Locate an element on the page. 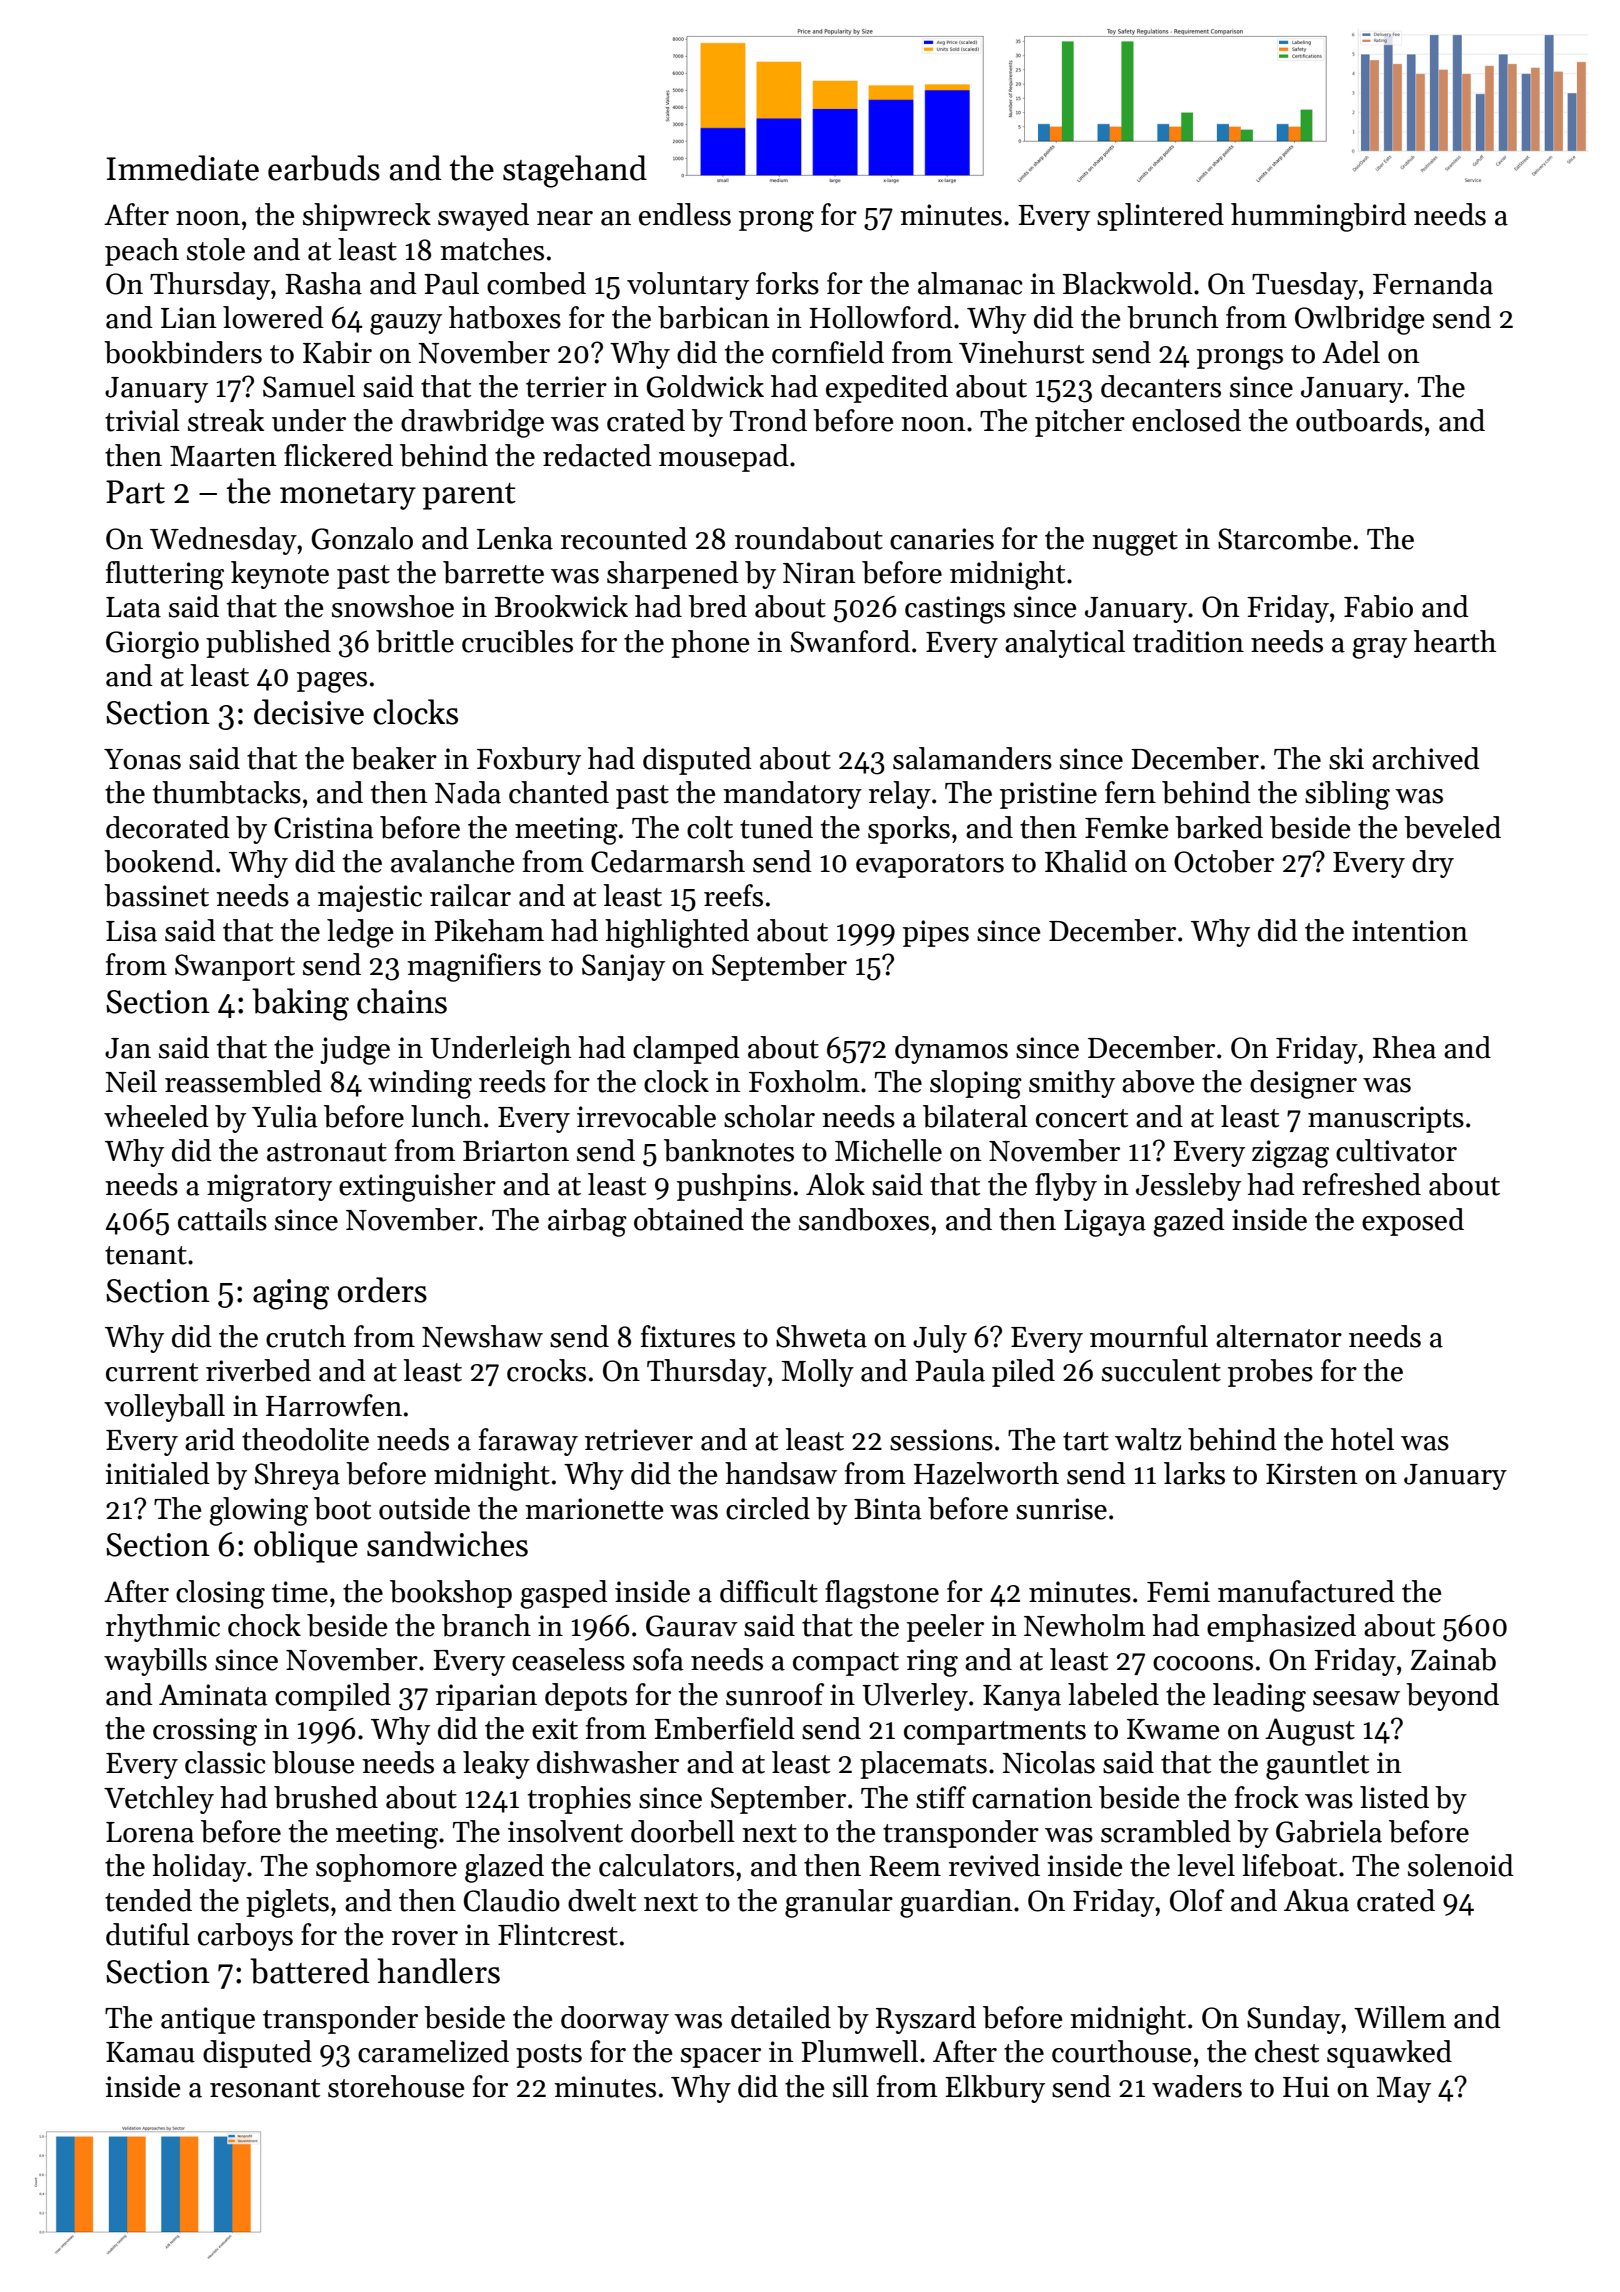 The image size is (1620, 2292). swayed is located at coordinates (483, 217).
